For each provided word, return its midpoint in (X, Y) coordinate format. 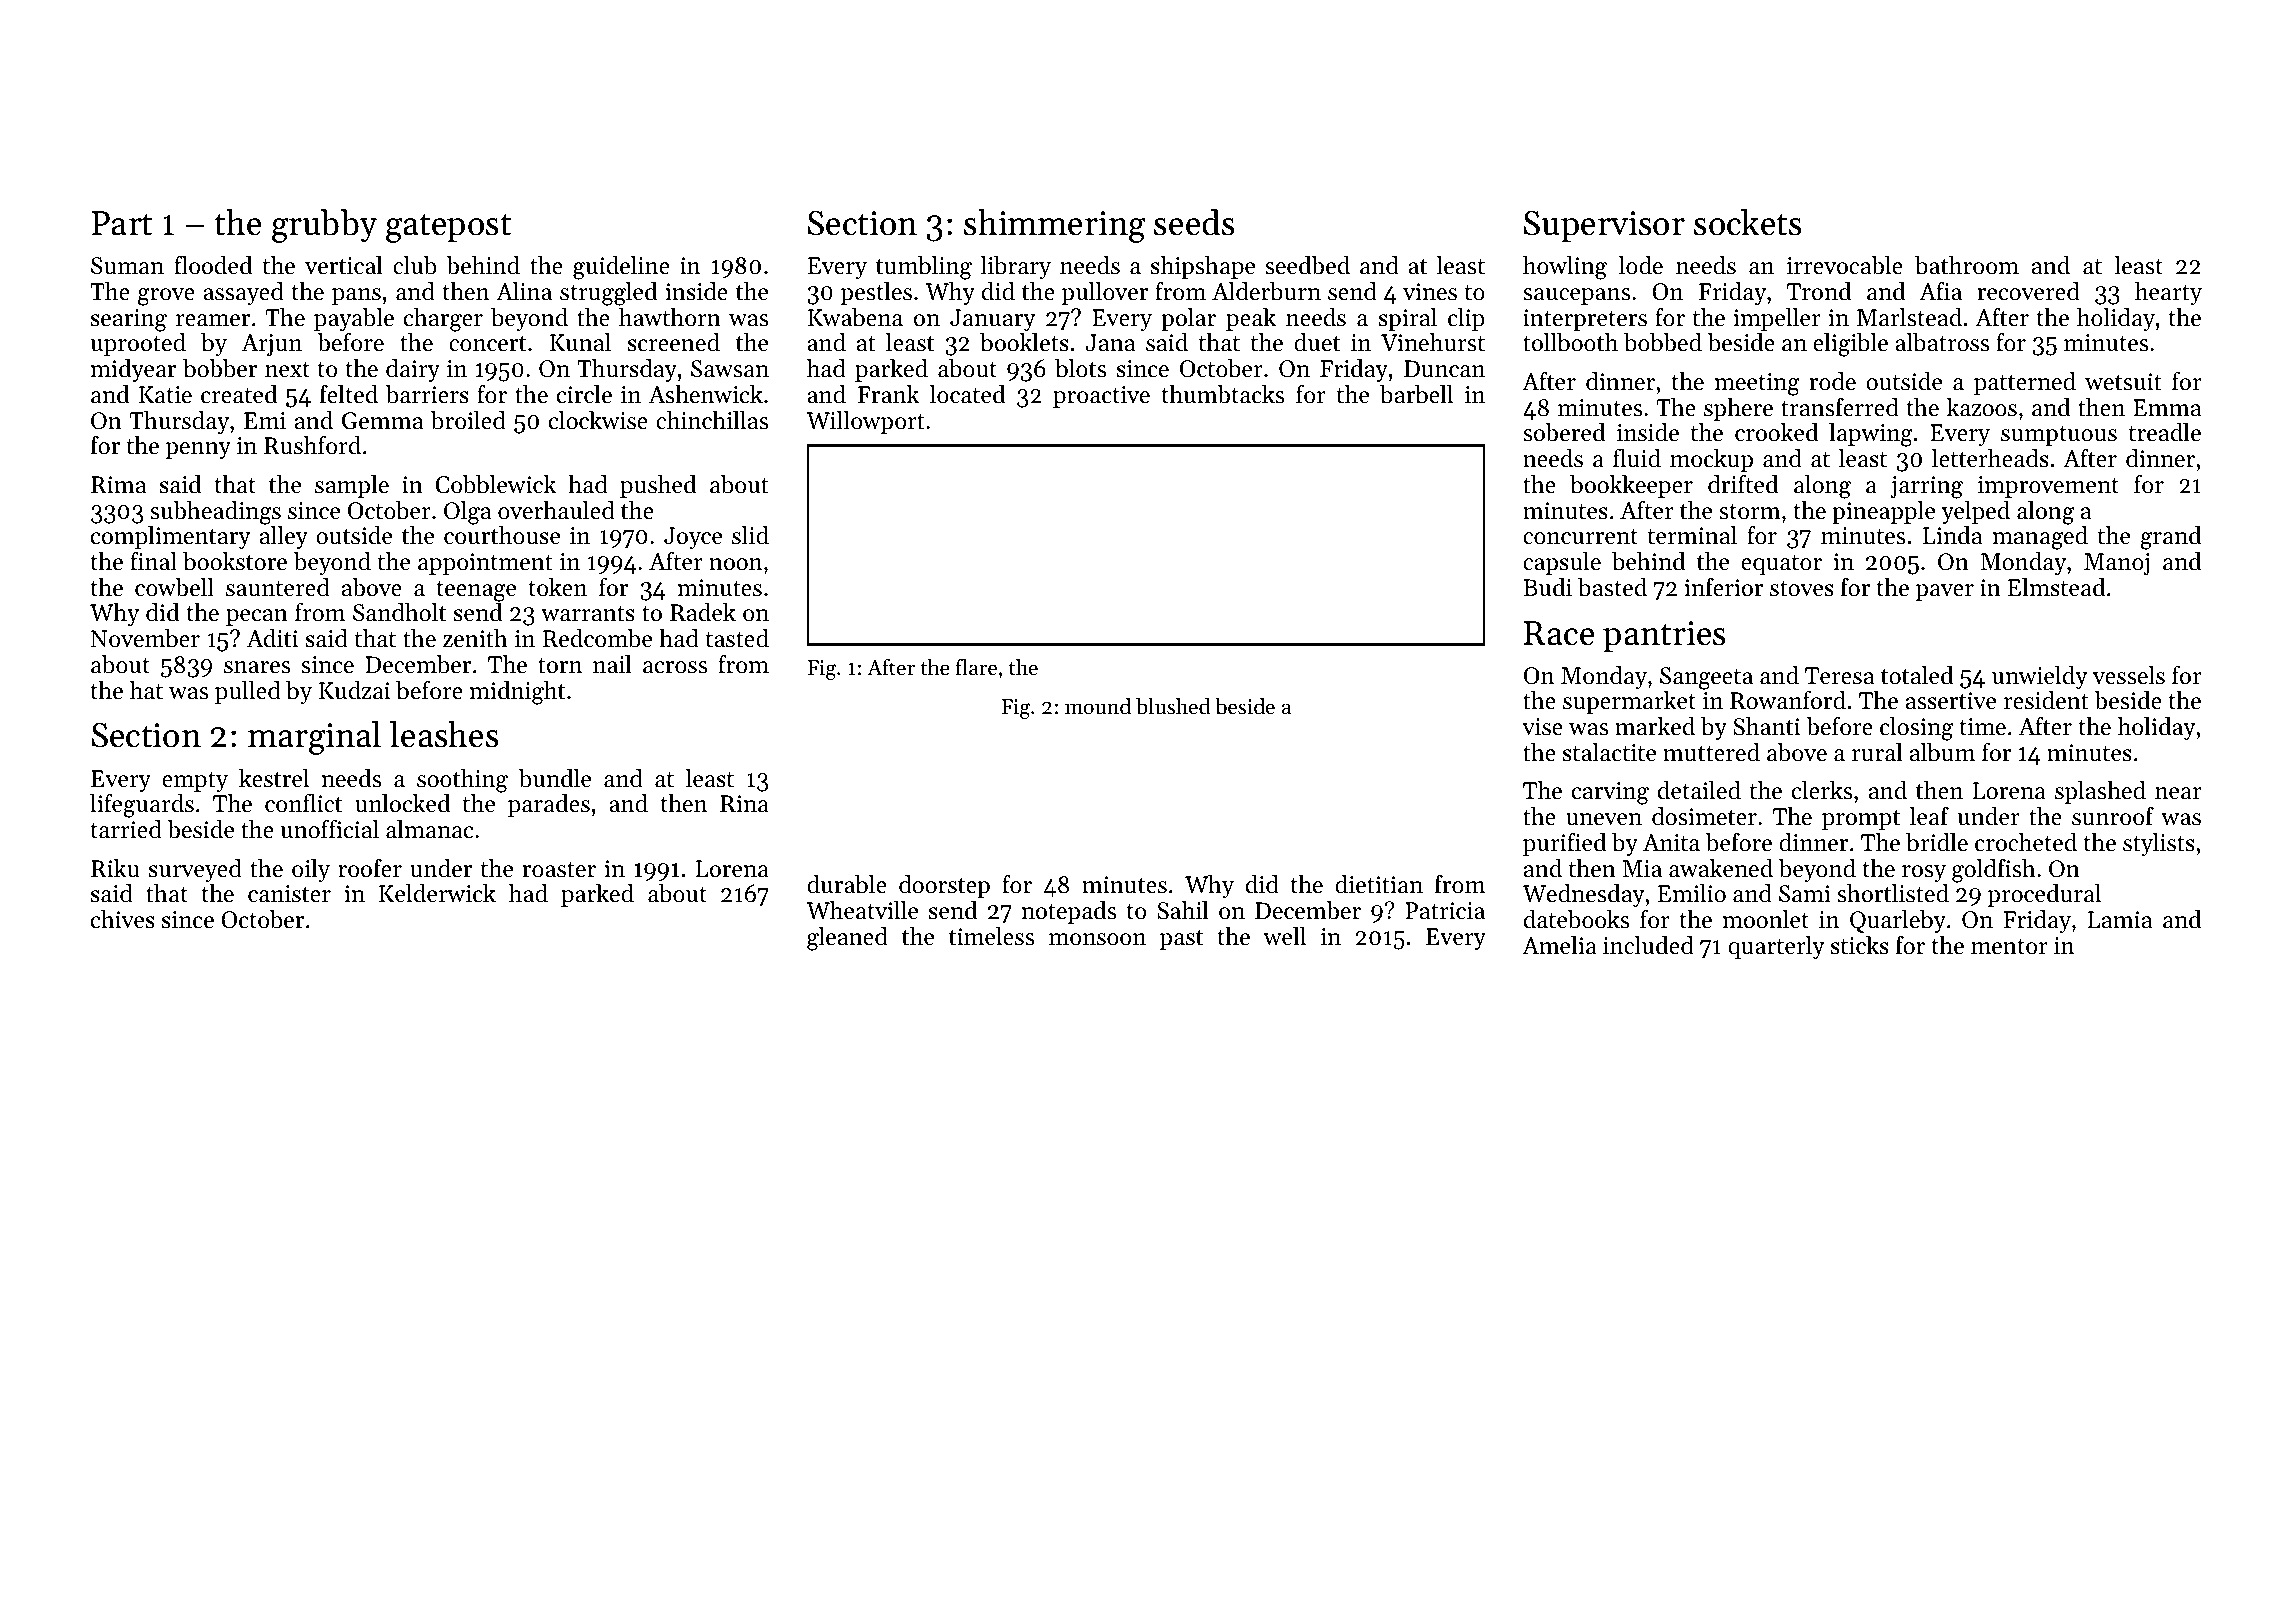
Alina (524, 291)
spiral (1408, 319)
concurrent (1580, 537)
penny (198, 450)
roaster (559, 870)
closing (1916, 729)
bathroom (1967, 265)
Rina (744, 803)
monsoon (1097, 939)
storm (1750, 512)
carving (1610, 793)
